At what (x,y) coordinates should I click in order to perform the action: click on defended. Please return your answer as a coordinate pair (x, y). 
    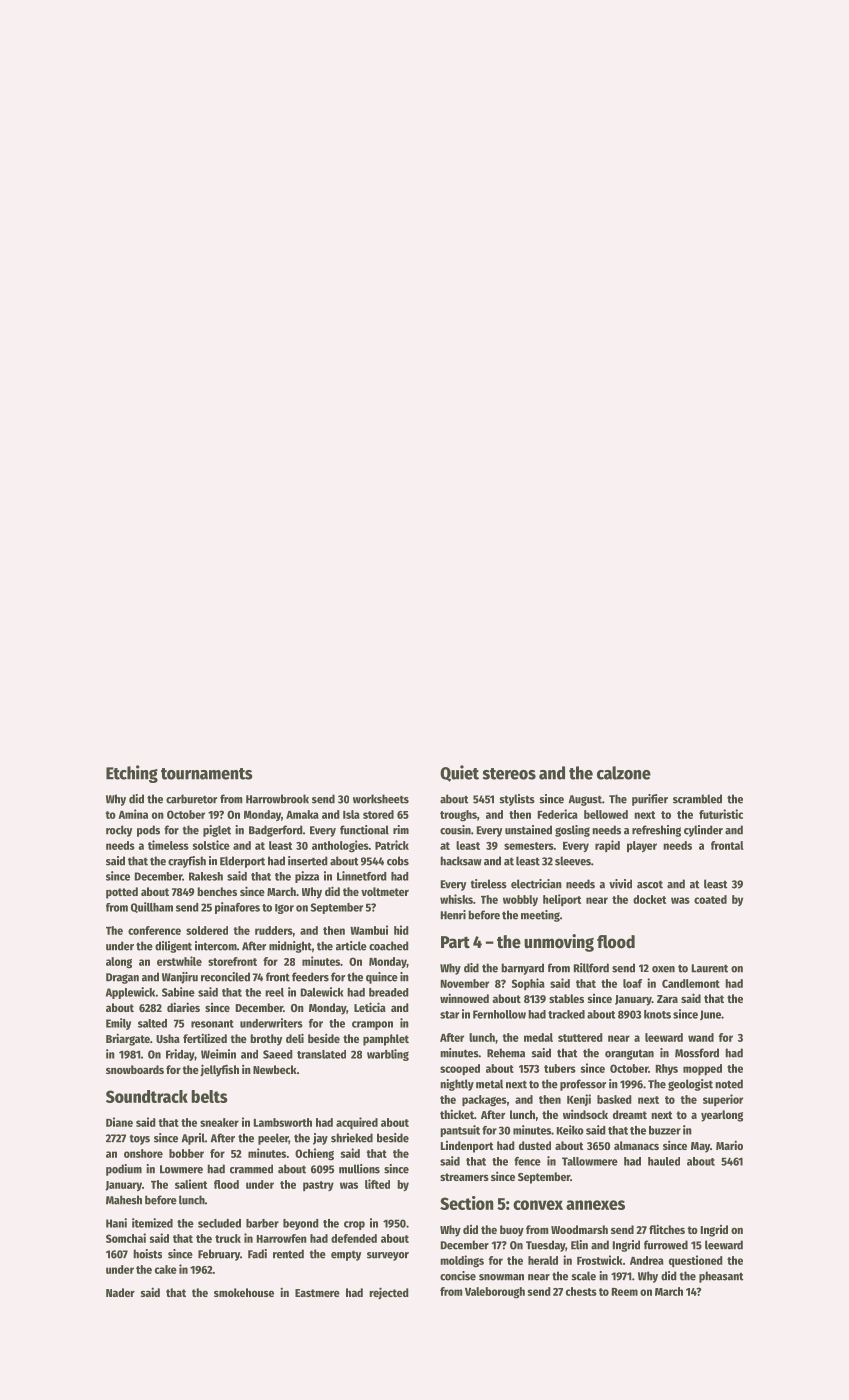
    Looking at the image, I should click on (354, 1238).
